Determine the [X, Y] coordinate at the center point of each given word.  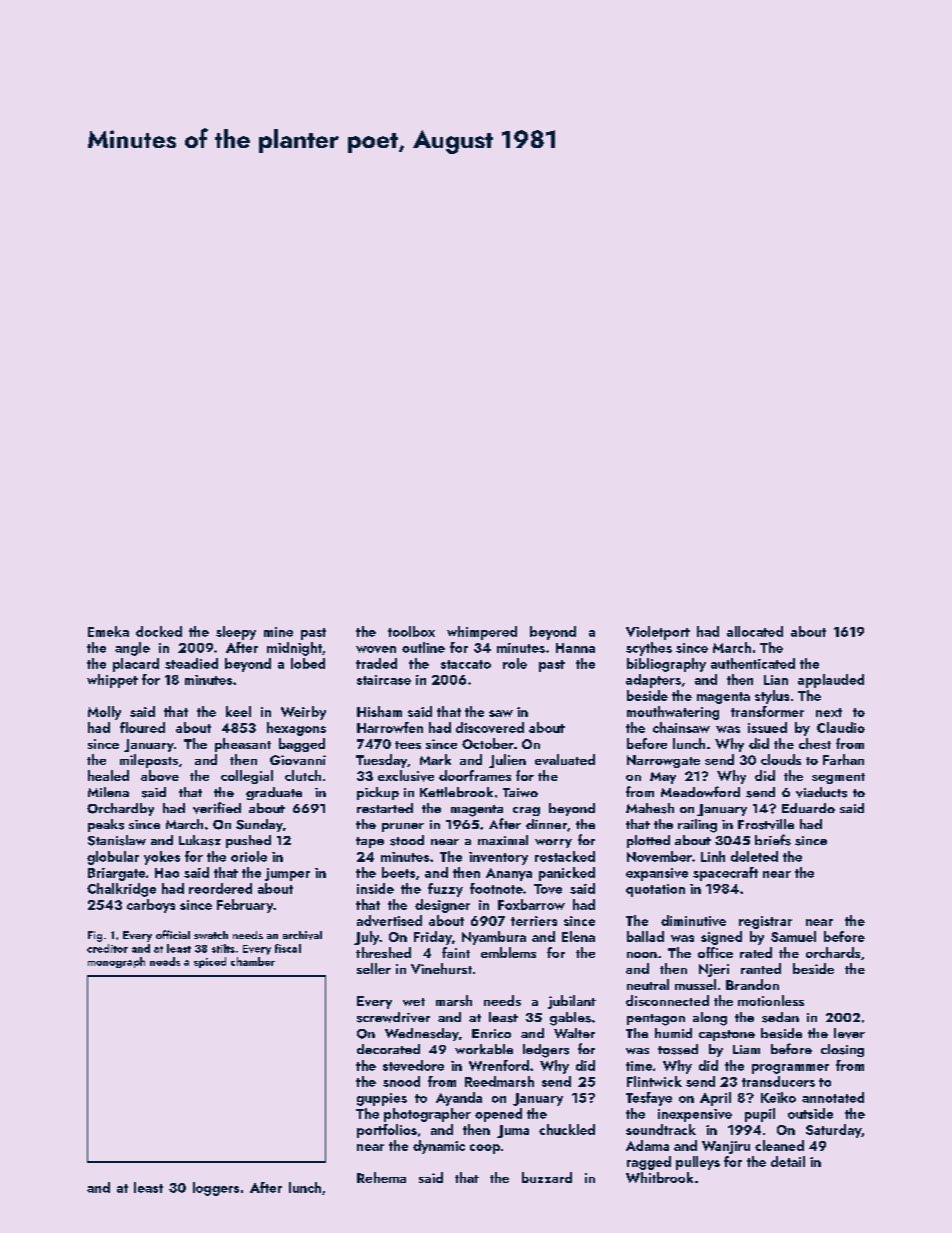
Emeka [108, 631]
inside [375, 888]
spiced [210, 962]
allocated [755, 631]
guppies [382, 1099]
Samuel [793, 936]
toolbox [411, 631]
